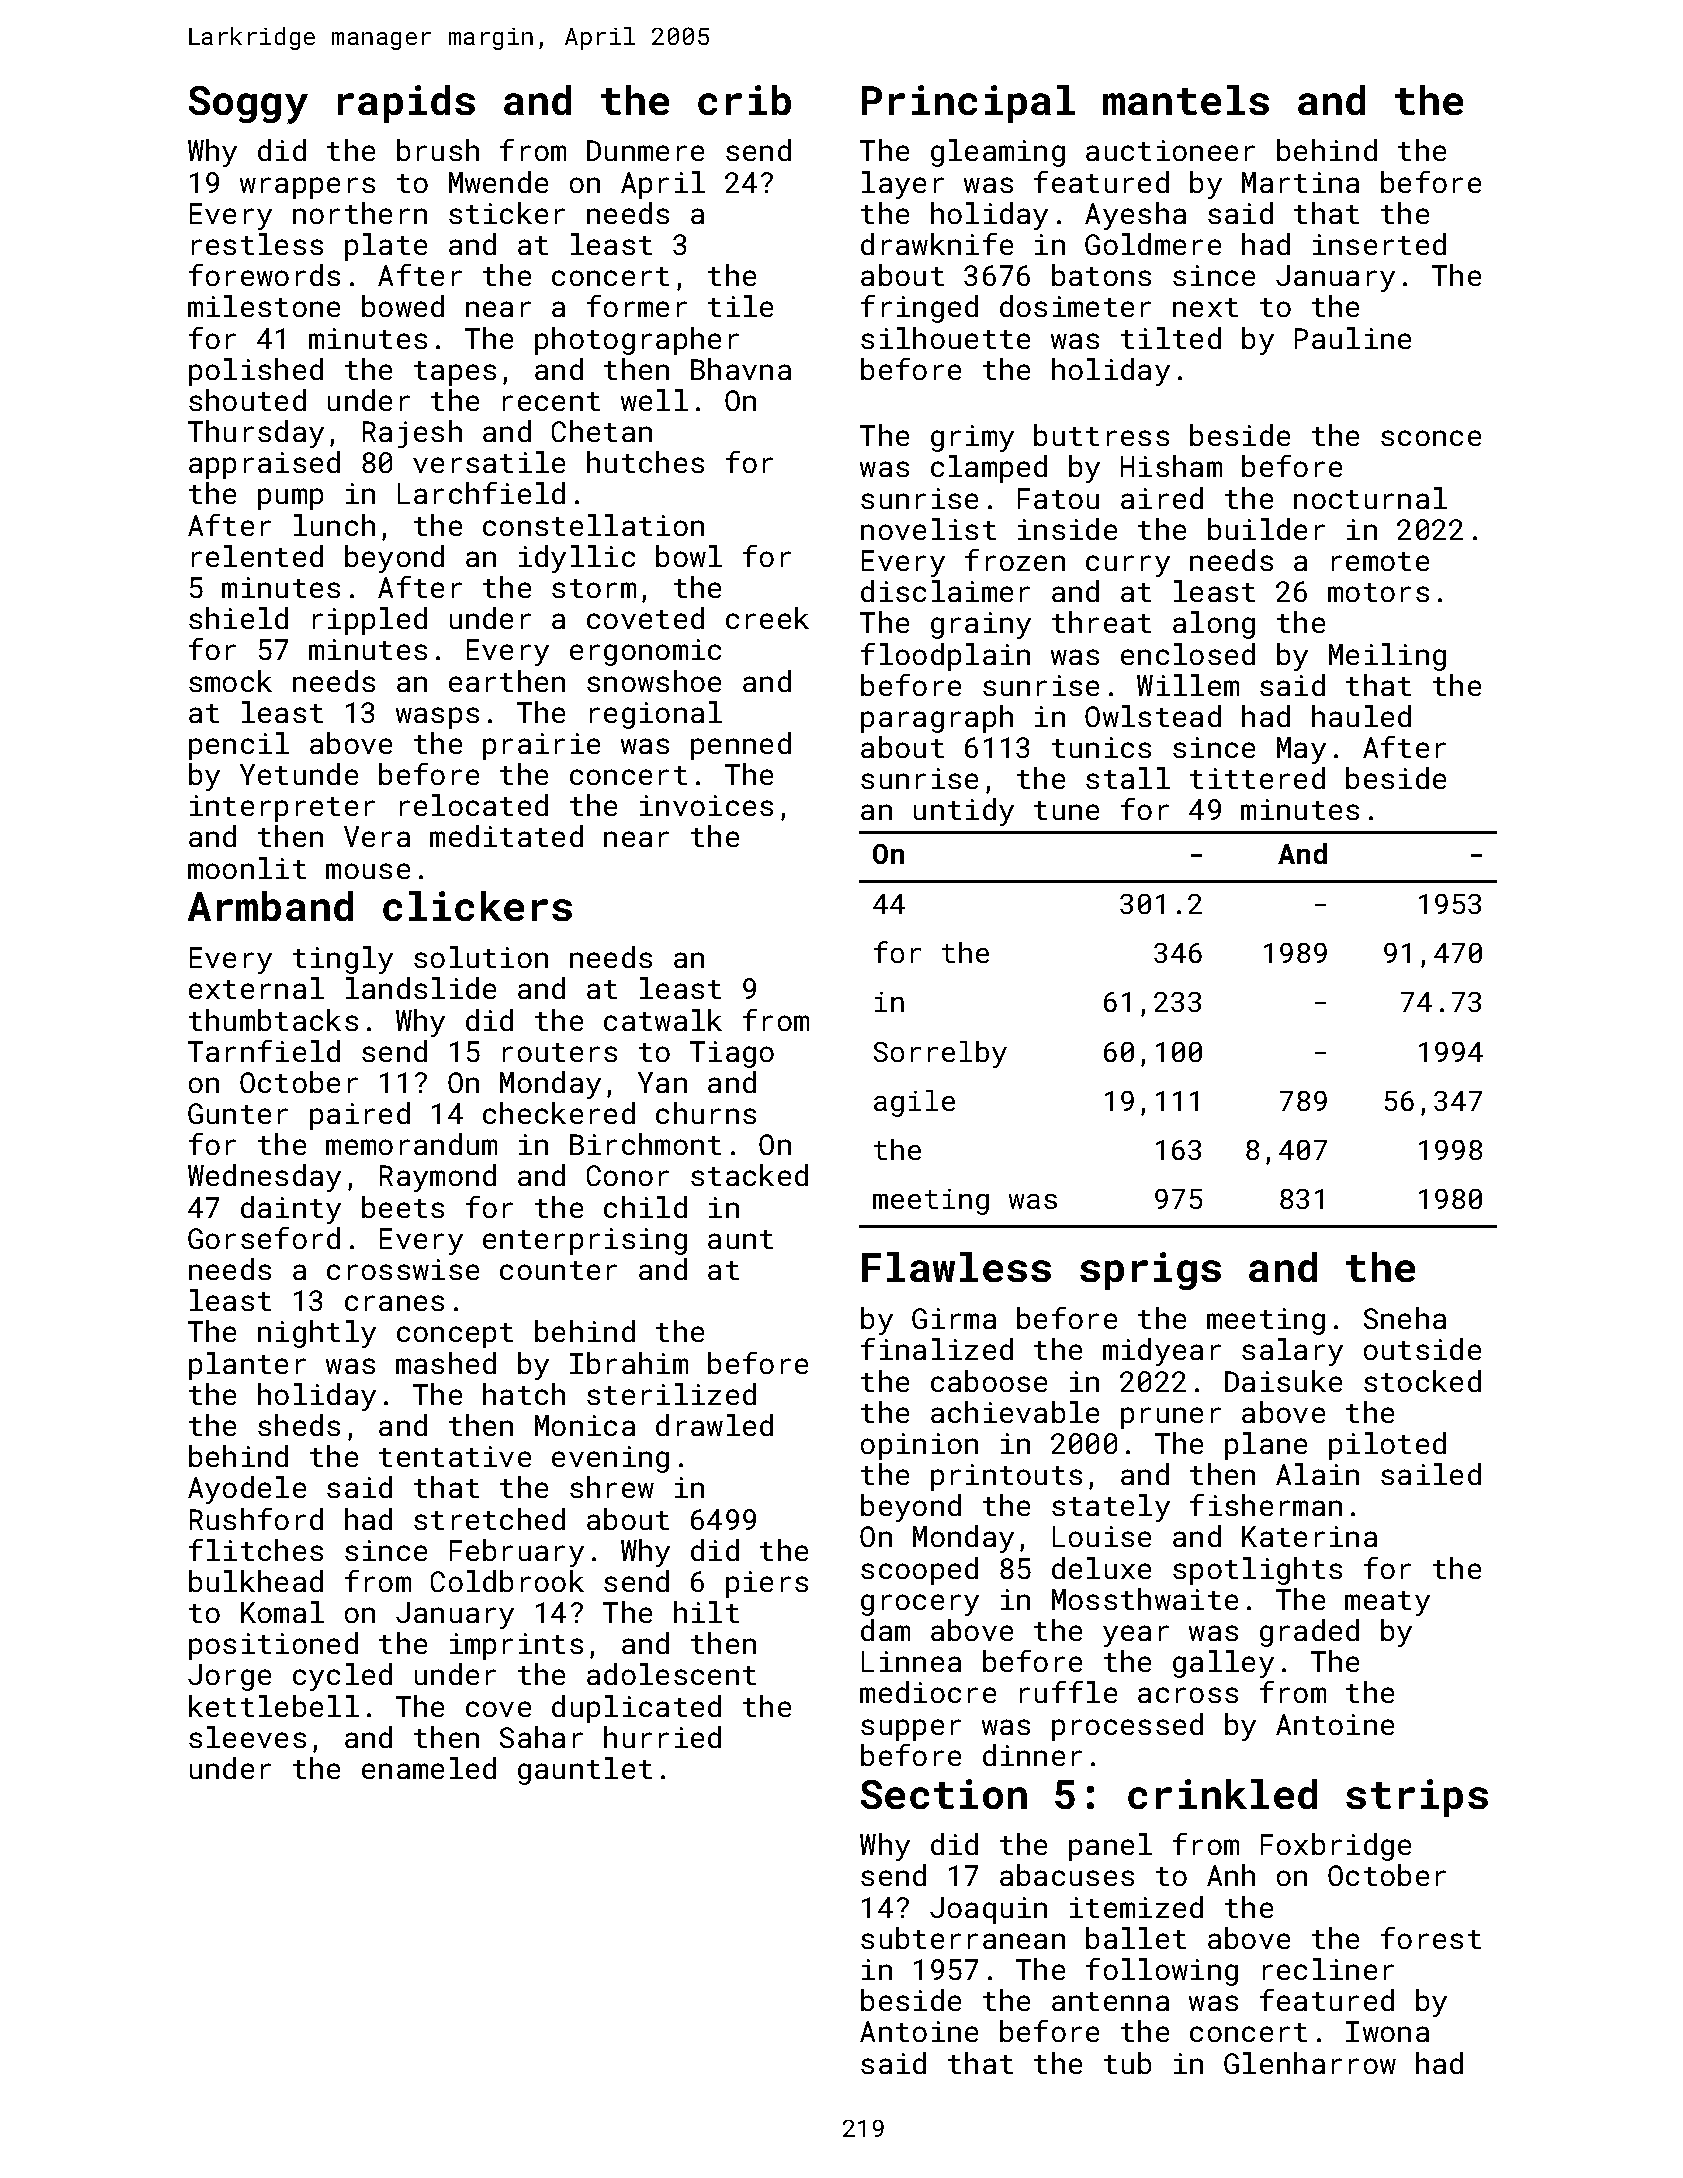  Describe the element at coordinates (744, 100) in the screenshot. I see `crib` at that location.
